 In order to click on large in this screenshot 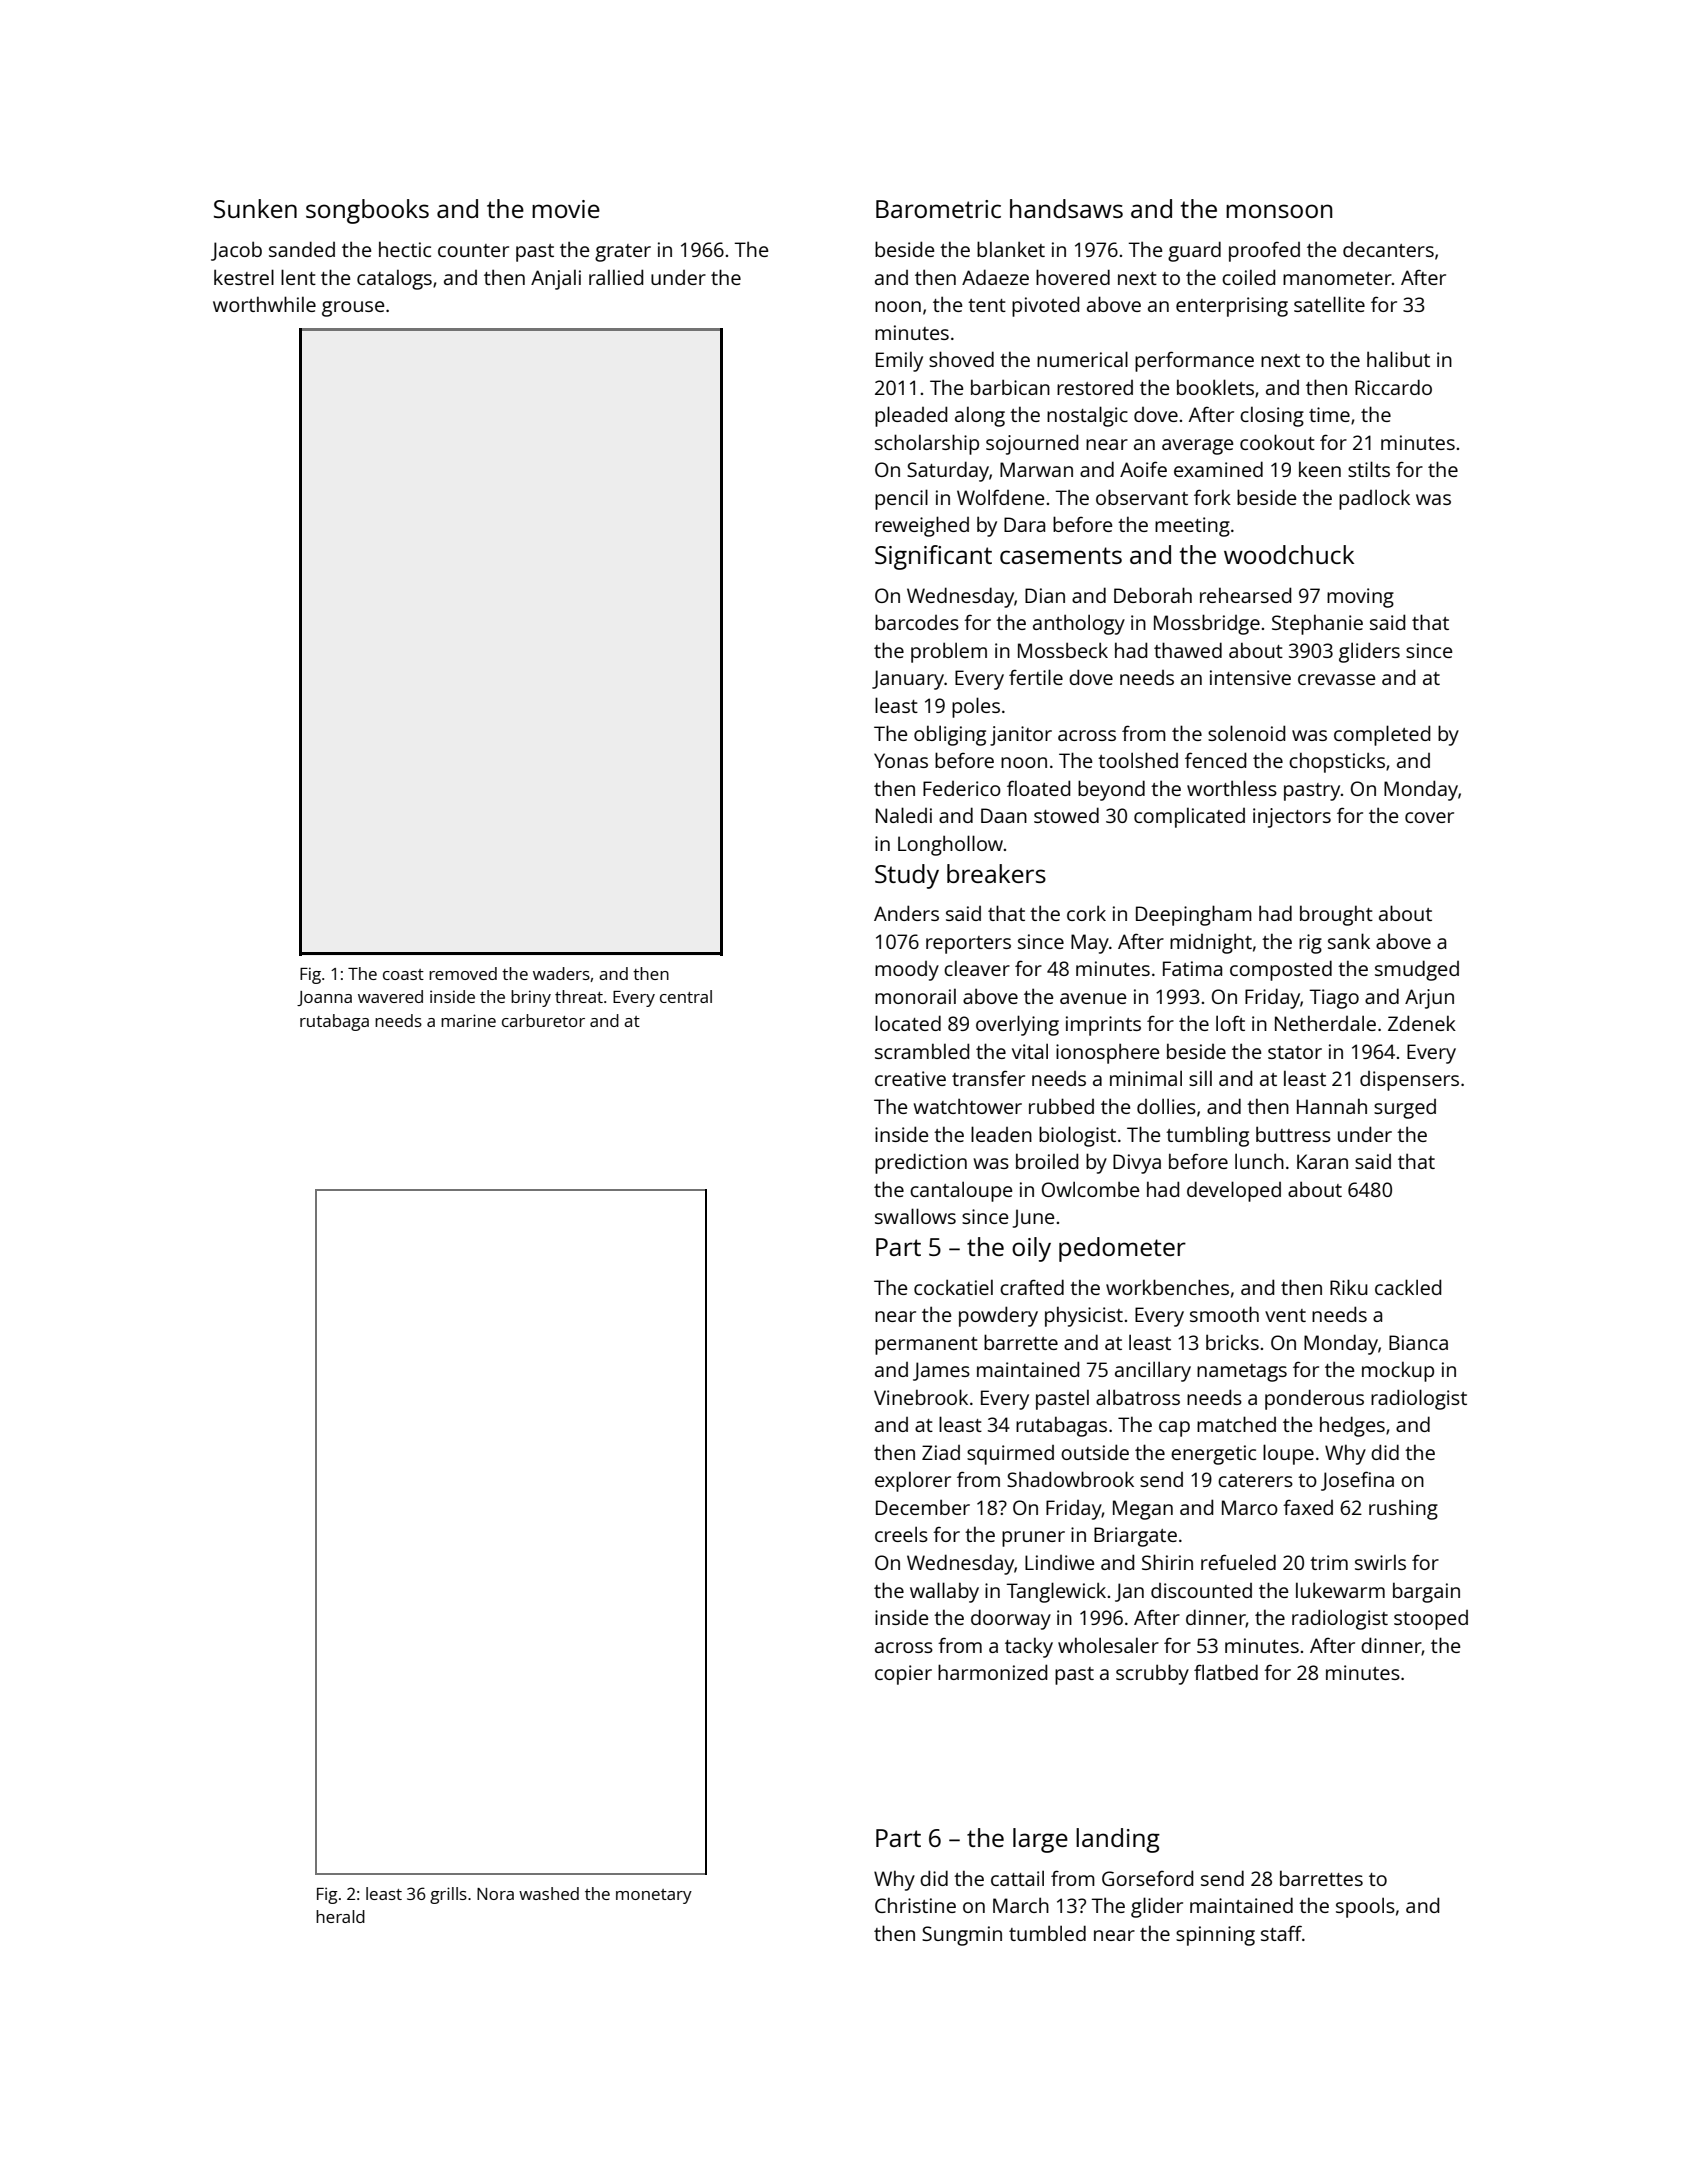, I will do `click(1040, 1840)`.
